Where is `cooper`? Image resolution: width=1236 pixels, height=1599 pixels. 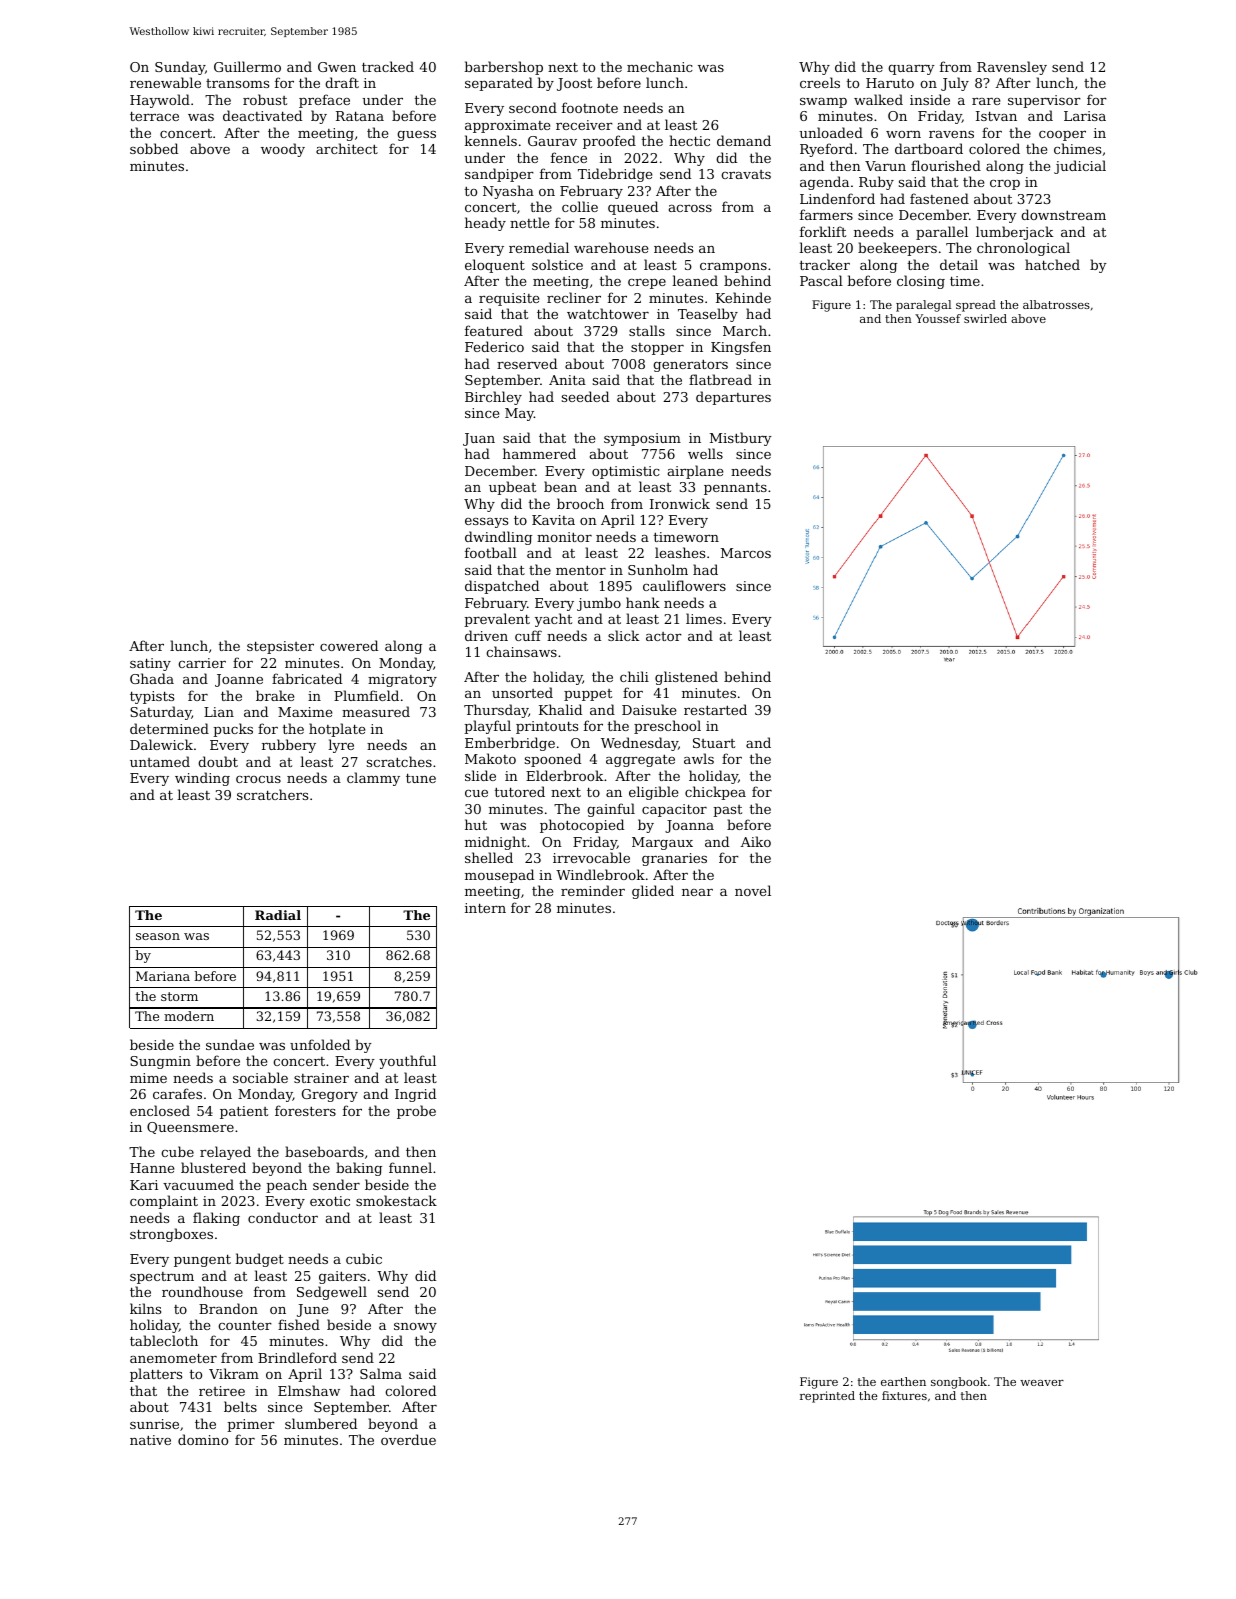 cooper is located at coordinates (1062, 136).
